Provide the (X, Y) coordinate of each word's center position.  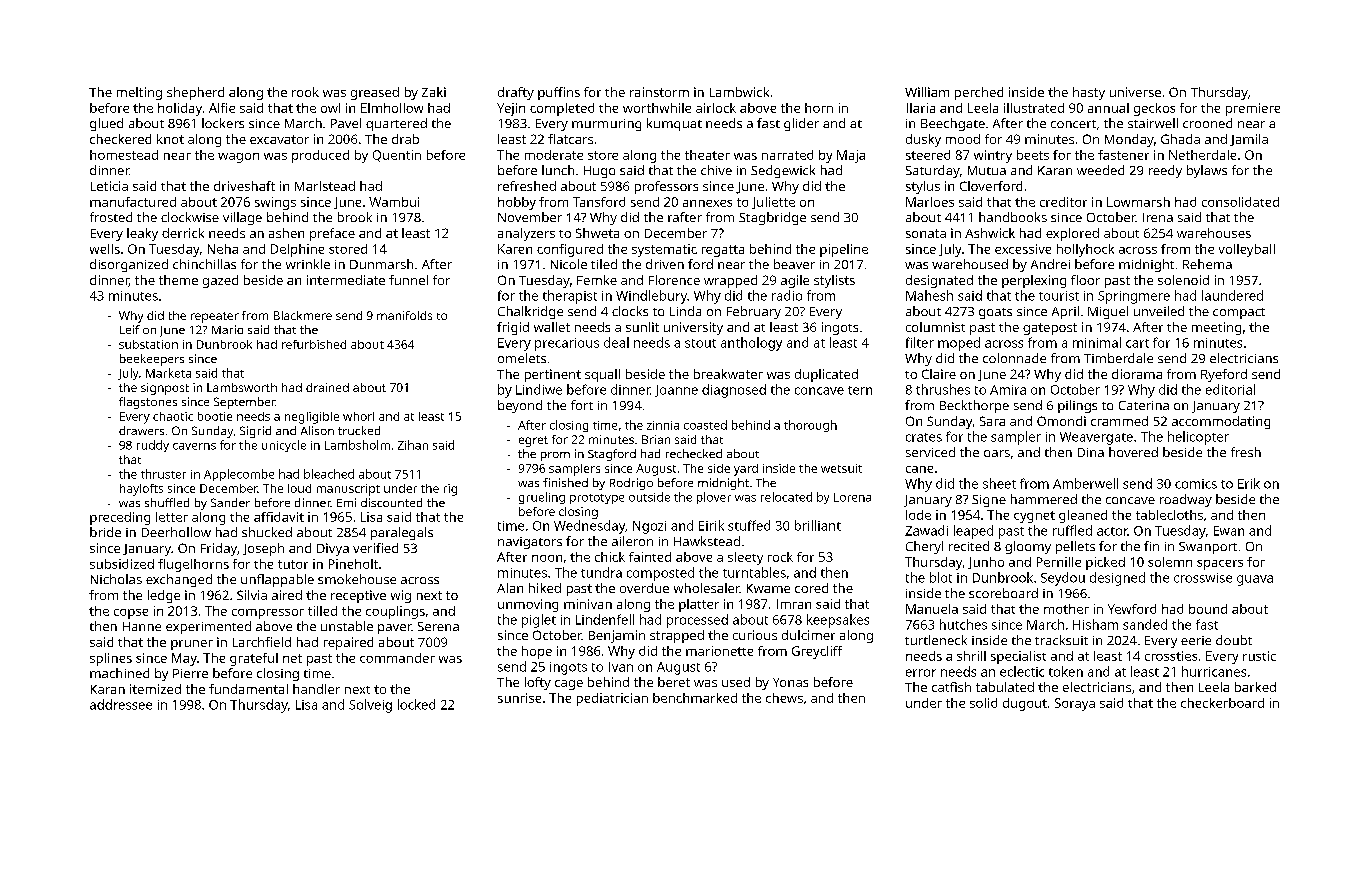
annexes (707, 203)
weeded (1100, 170)
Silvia (252, 595)
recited (969, 546)
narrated (787, 155)
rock (780, 557)
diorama (1137, 374)
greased (375, 93)
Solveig (370, 706)
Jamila (1249, 140)
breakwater (728, 374)
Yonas (790, 682)
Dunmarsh (381, 264)
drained (327, 387)
